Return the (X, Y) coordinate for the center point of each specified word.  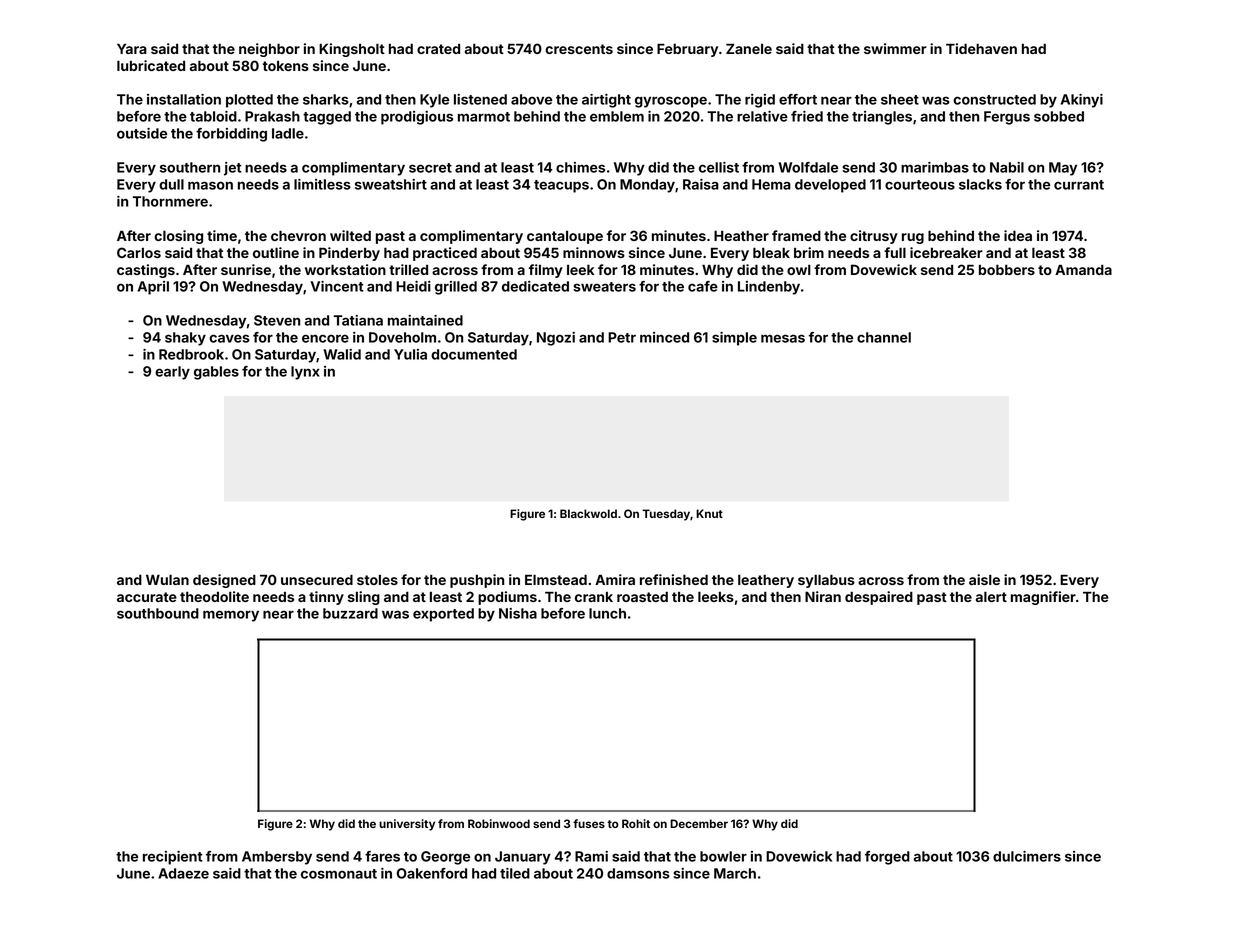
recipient (173, 858)
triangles (882, 118)
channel (884, 337)
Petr (622, 337)
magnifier (1043, 598)
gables (216, 373)
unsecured (317, 579)
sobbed (1059, 116)
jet (233, 169)
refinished (674, 579)
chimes (580, 167)
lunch (607, 613)
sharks (326, 99)
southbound (158, 613)
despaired (879, 598)
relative (762, 116)
